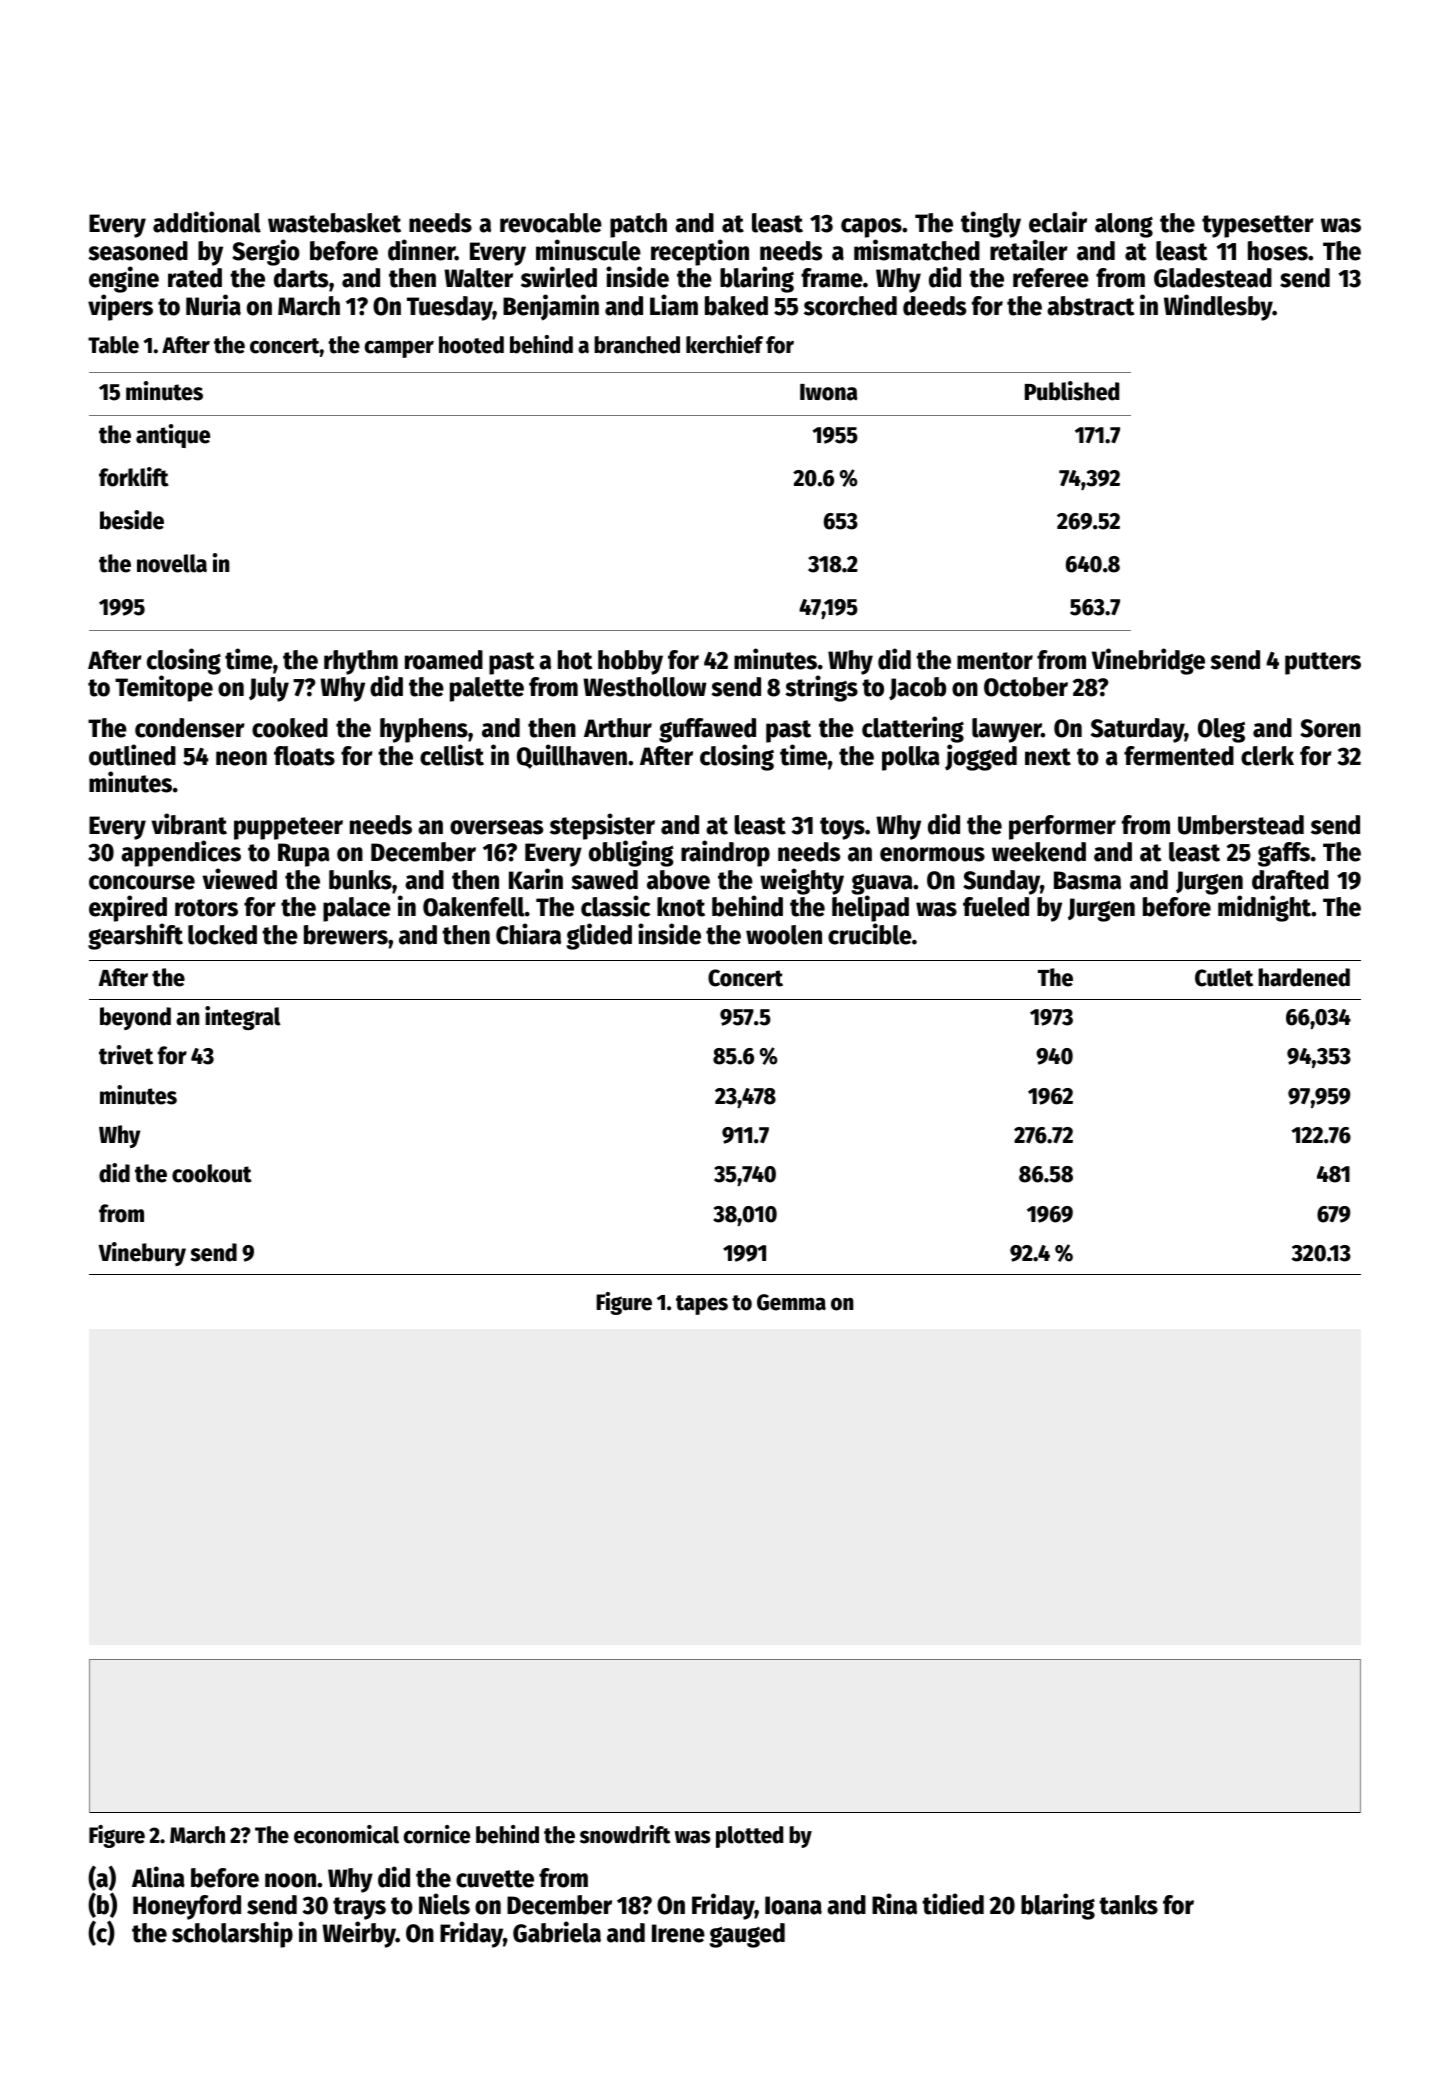  I want to click on hardened, so click(1304, 977).
